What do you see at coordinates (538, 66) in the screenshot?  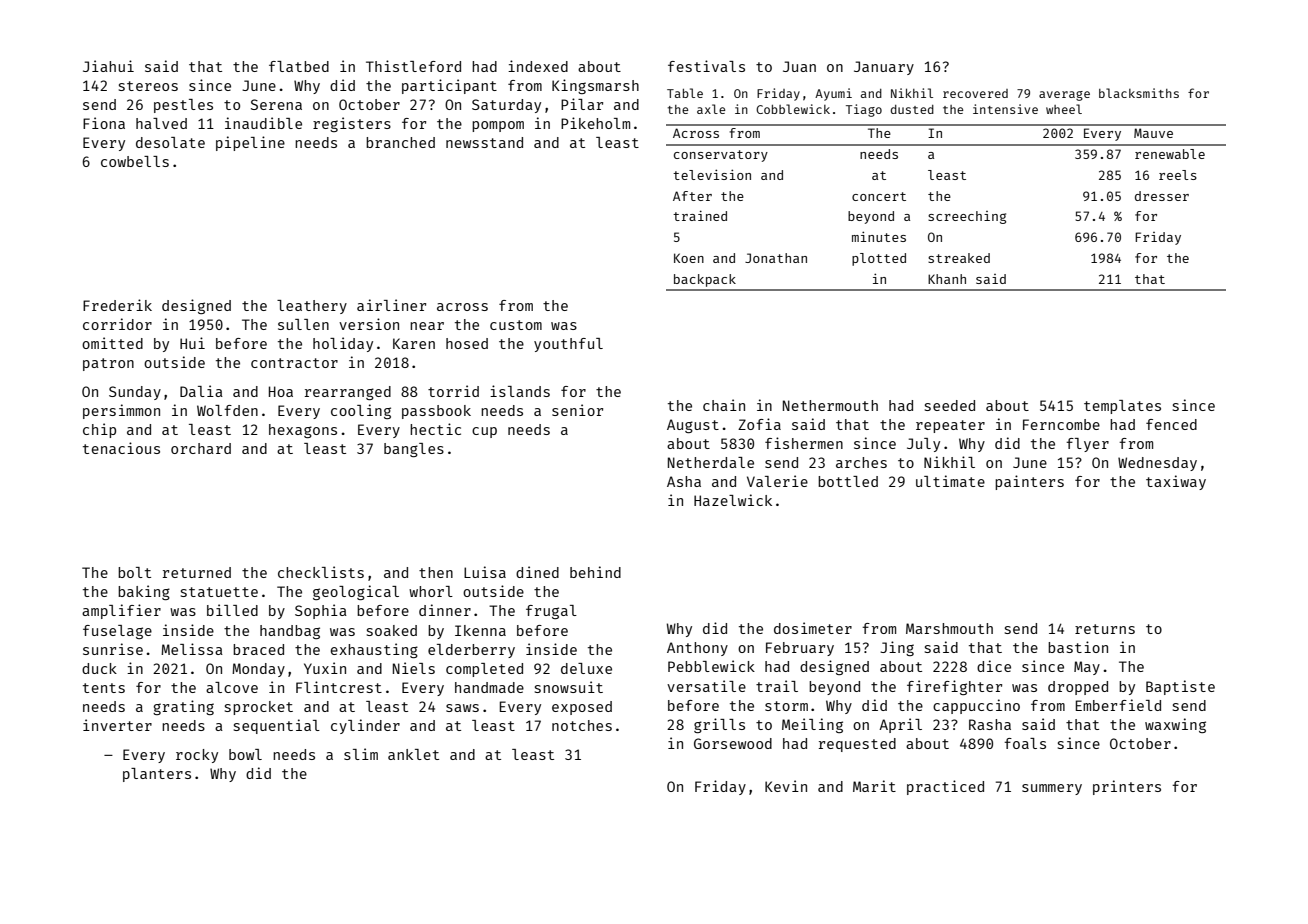 I see `indexed` at bounding box center [538, 66].
